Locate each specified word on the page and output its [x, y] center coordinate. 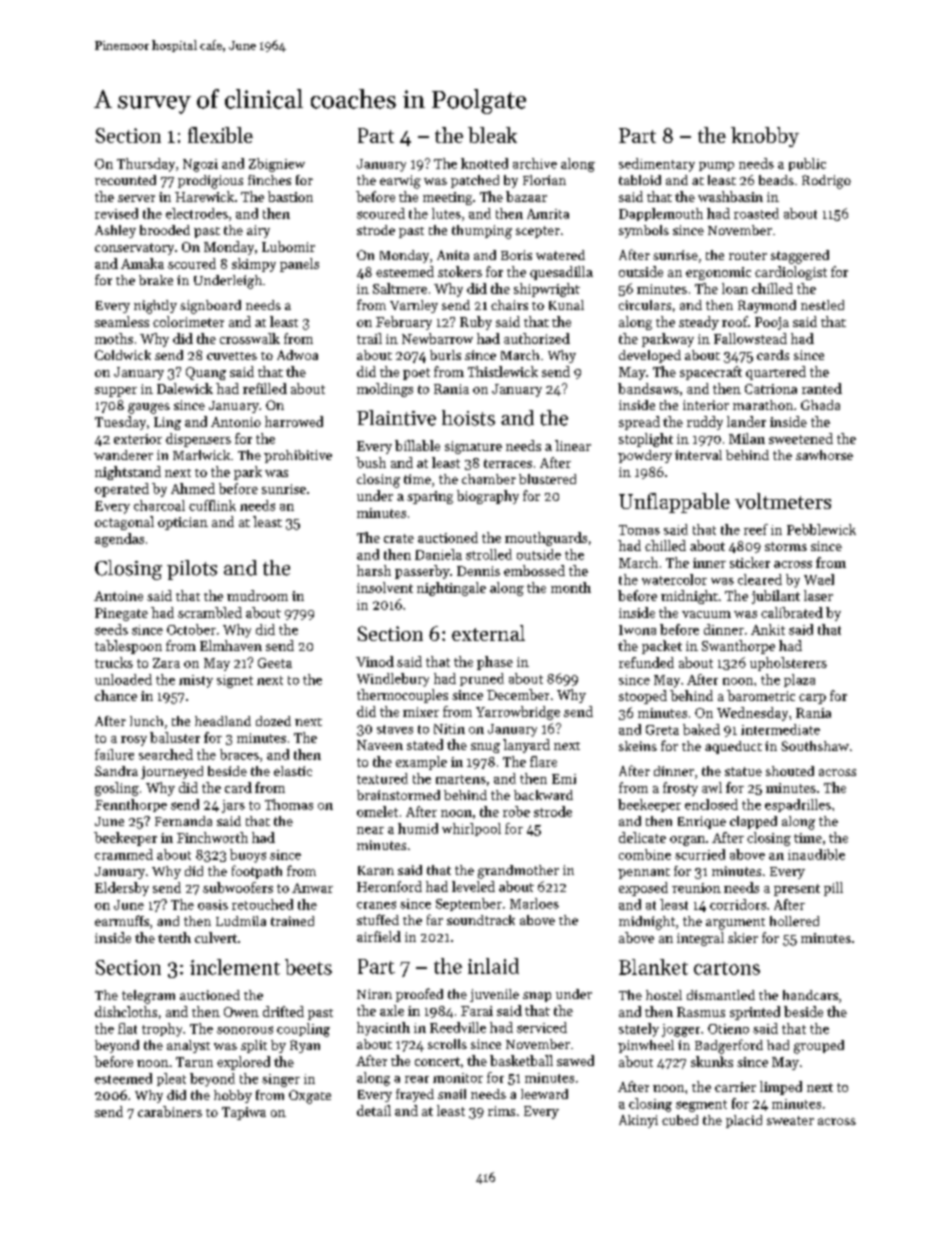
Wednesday [752, 714]
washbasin [730, 196]
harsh [374, 570]
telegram [148, 997]
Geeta [275, 663]
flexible [220, 135]
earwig [400, 182]
